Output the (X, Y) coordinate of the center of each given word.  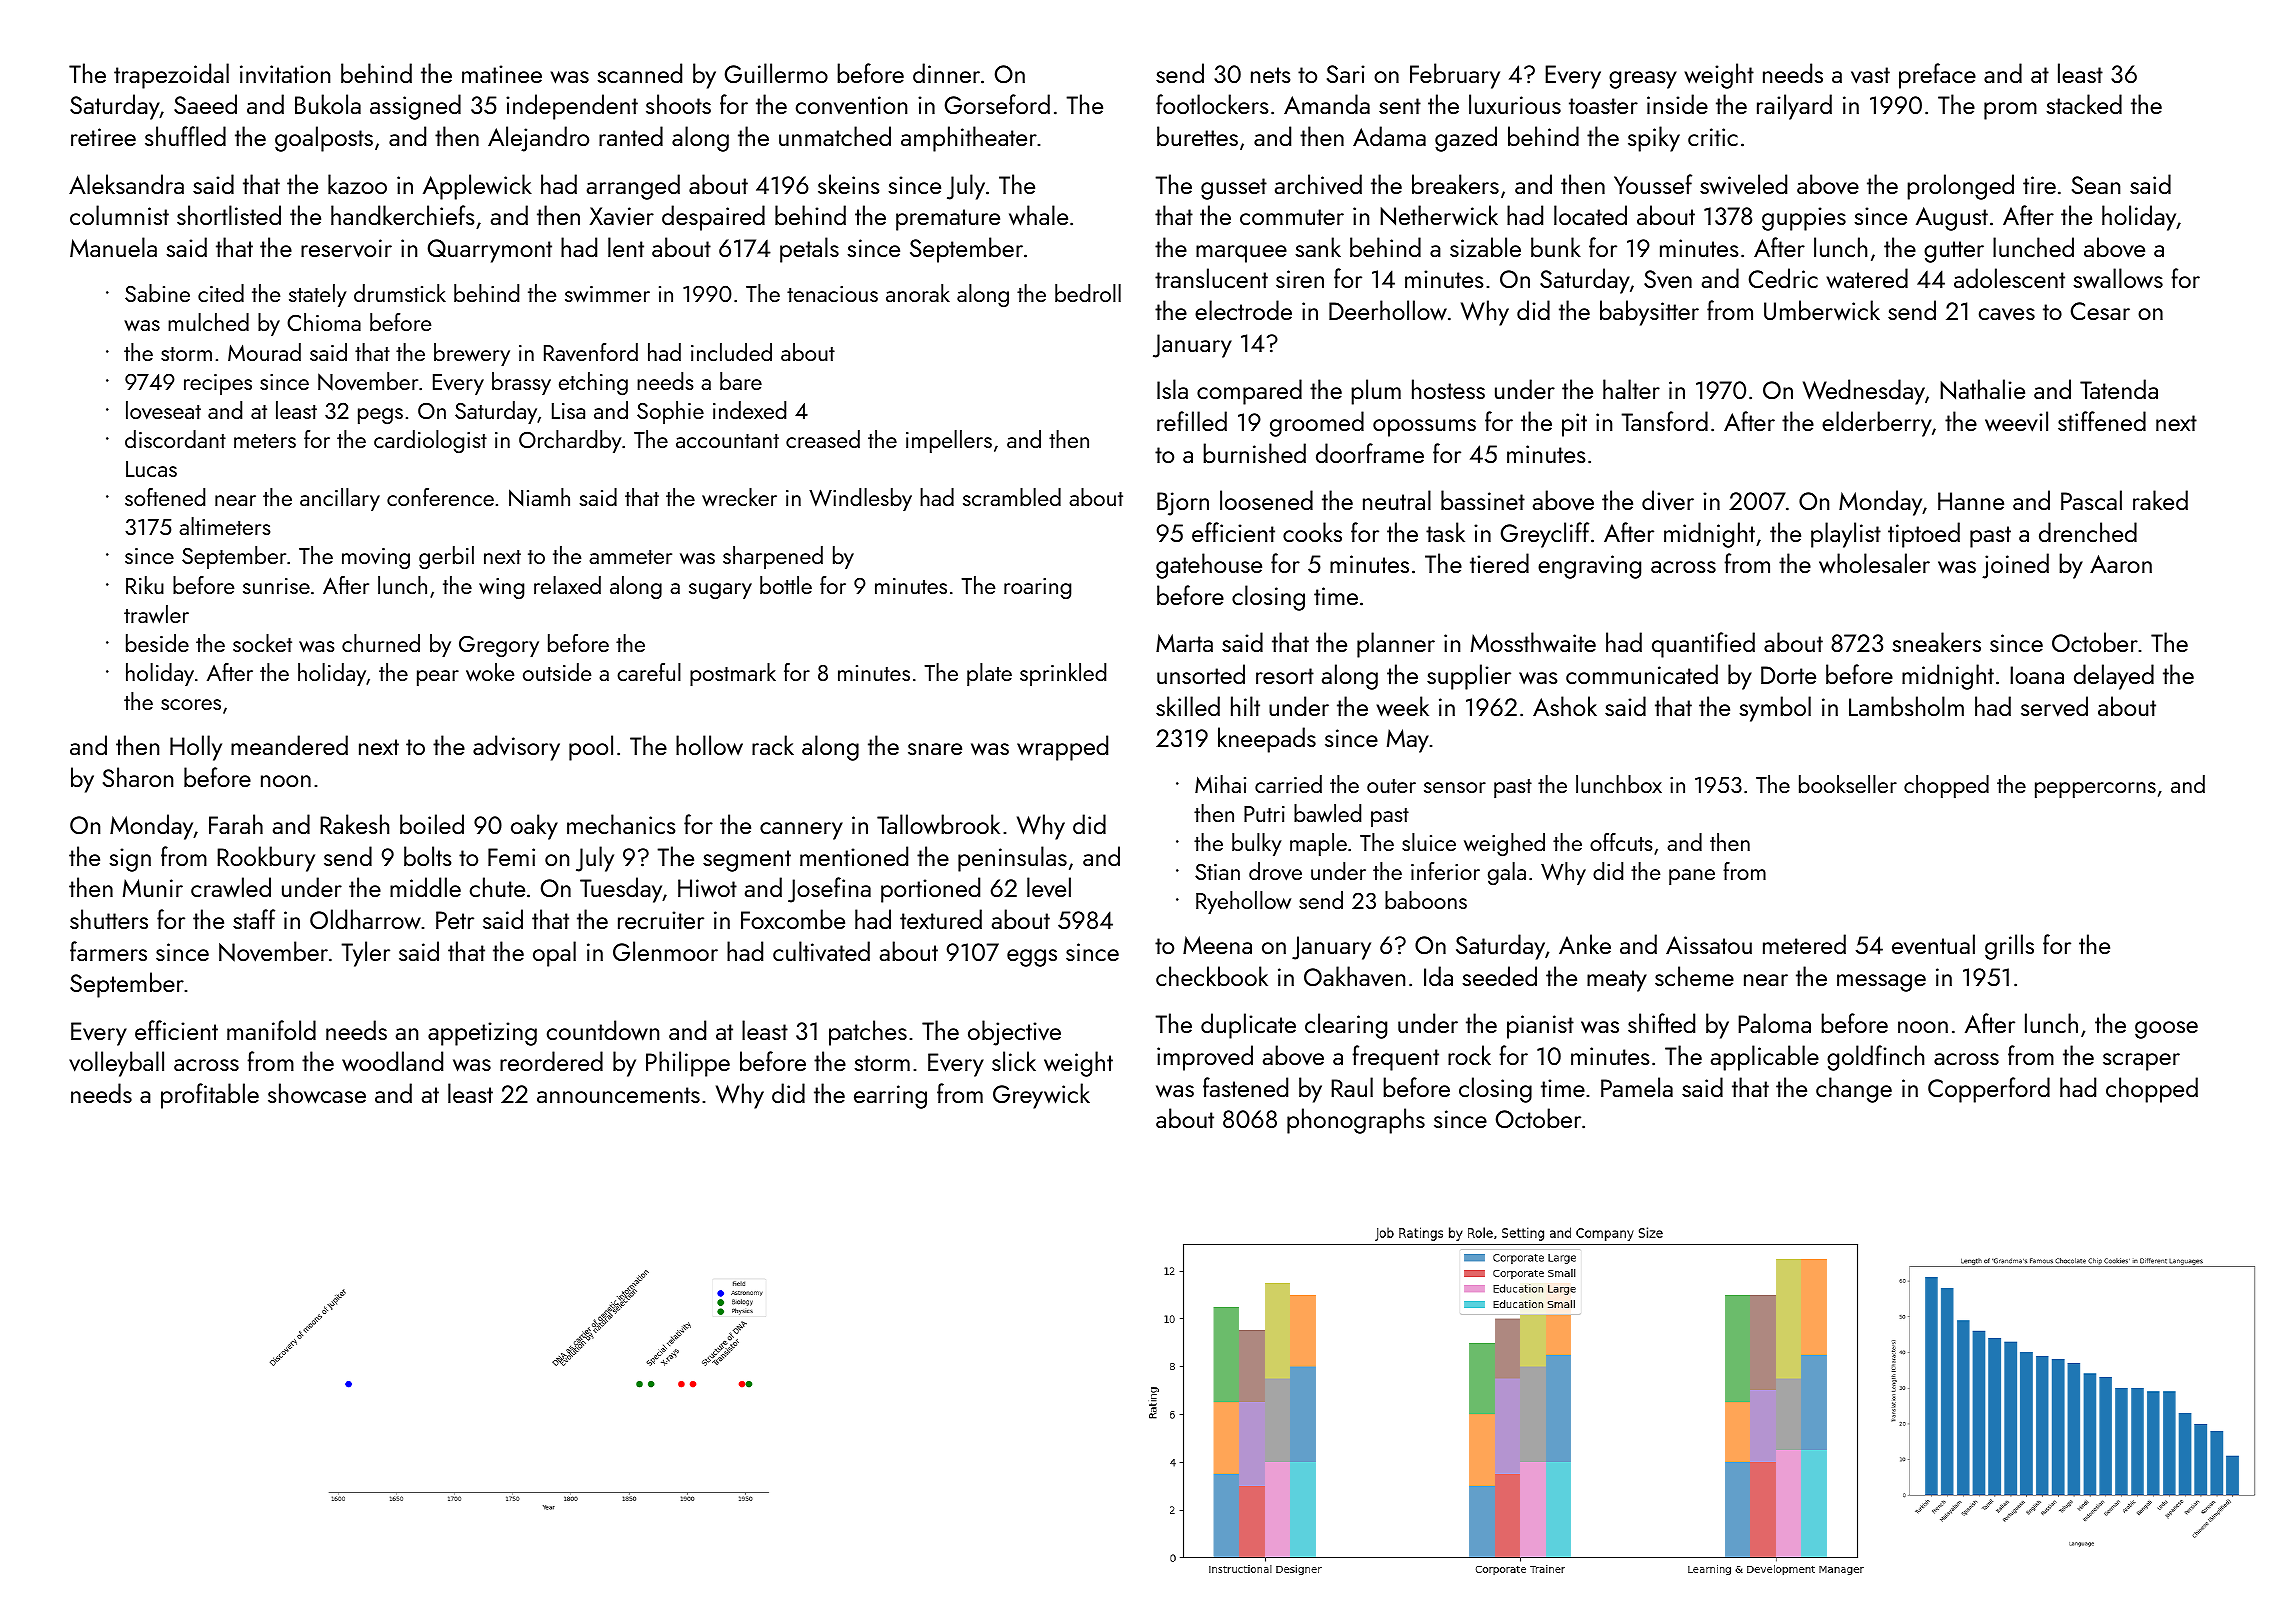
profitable (210, 1096)
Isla (1172, 389)
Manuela (113, 247)
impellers (949, 441)
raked (2160, 500)
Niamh (539, 497)
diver (1668, 500)
